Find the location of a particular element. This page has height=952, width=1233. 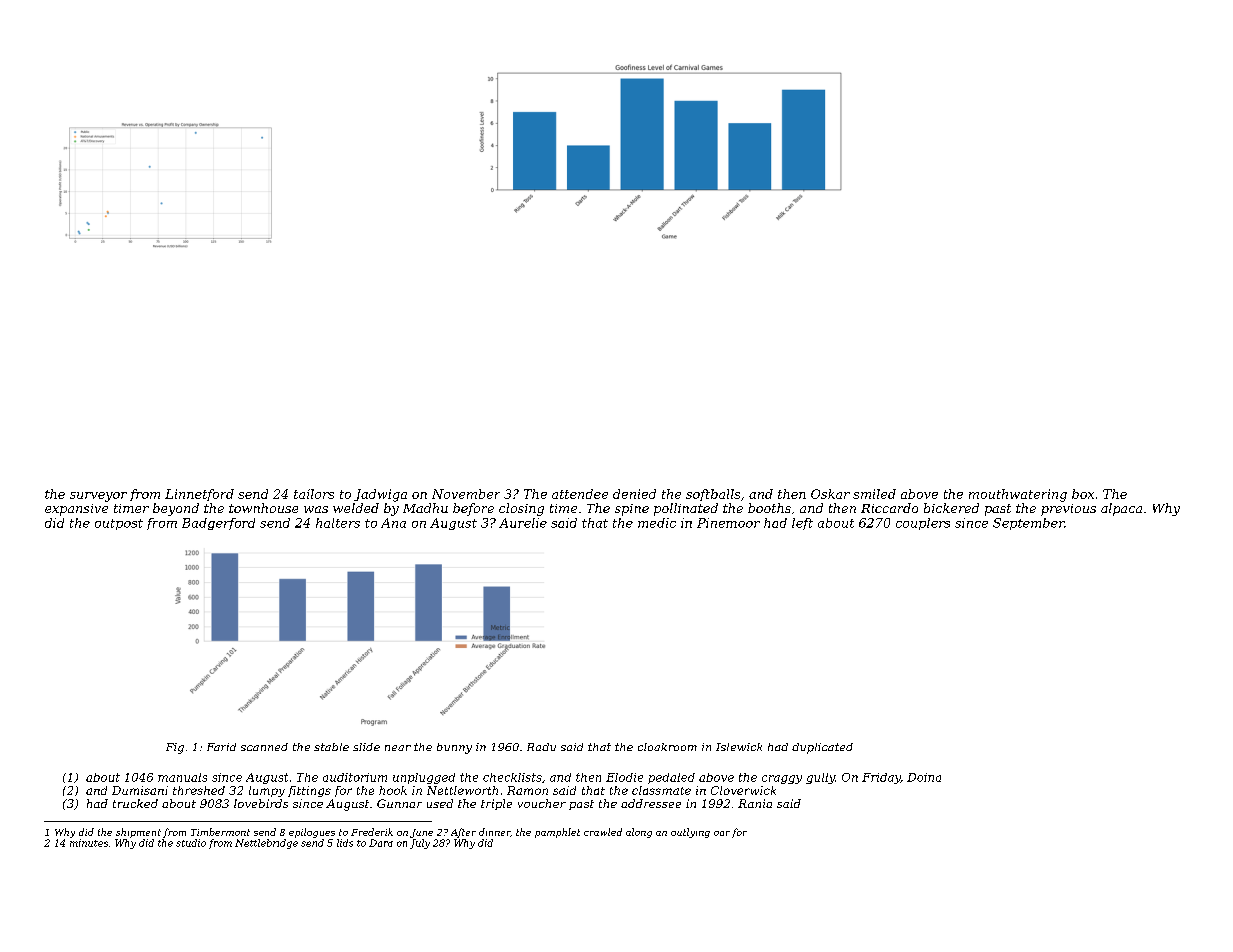

Doina is located at coordinates (924, 777).
